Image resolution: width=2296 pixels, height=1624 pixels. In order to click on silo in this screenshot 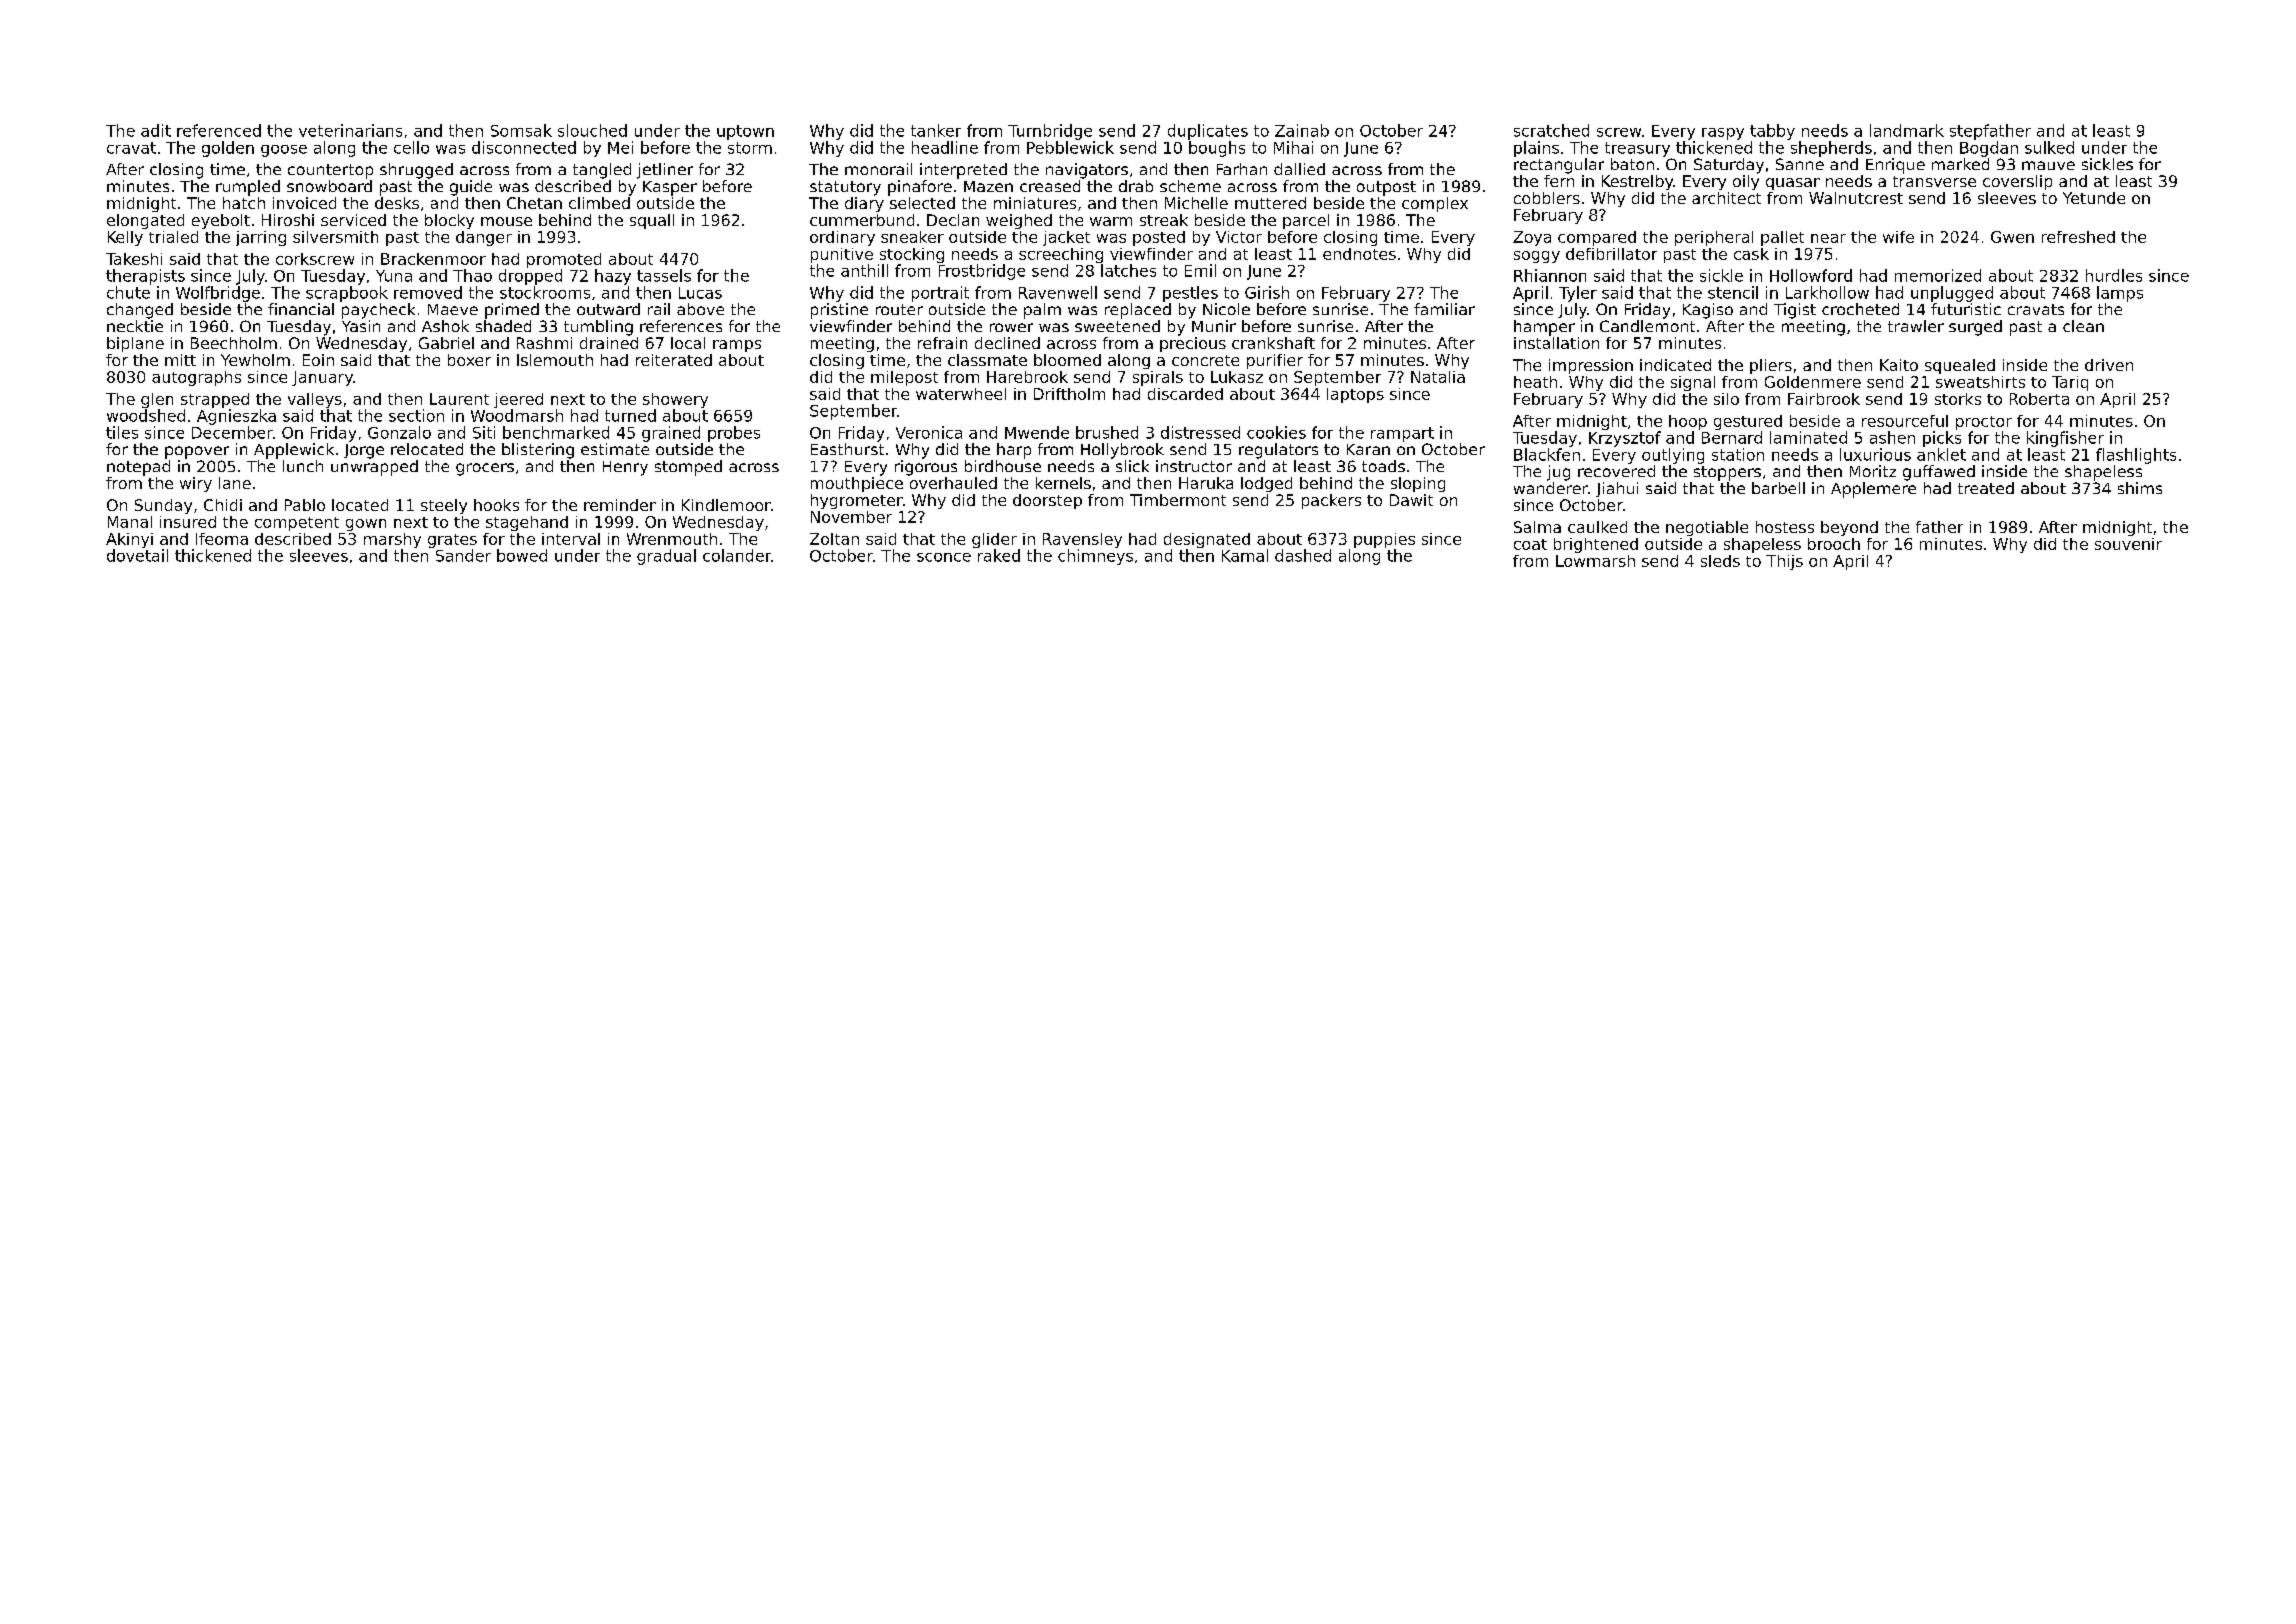, I will do `click(1726, 399)`.
